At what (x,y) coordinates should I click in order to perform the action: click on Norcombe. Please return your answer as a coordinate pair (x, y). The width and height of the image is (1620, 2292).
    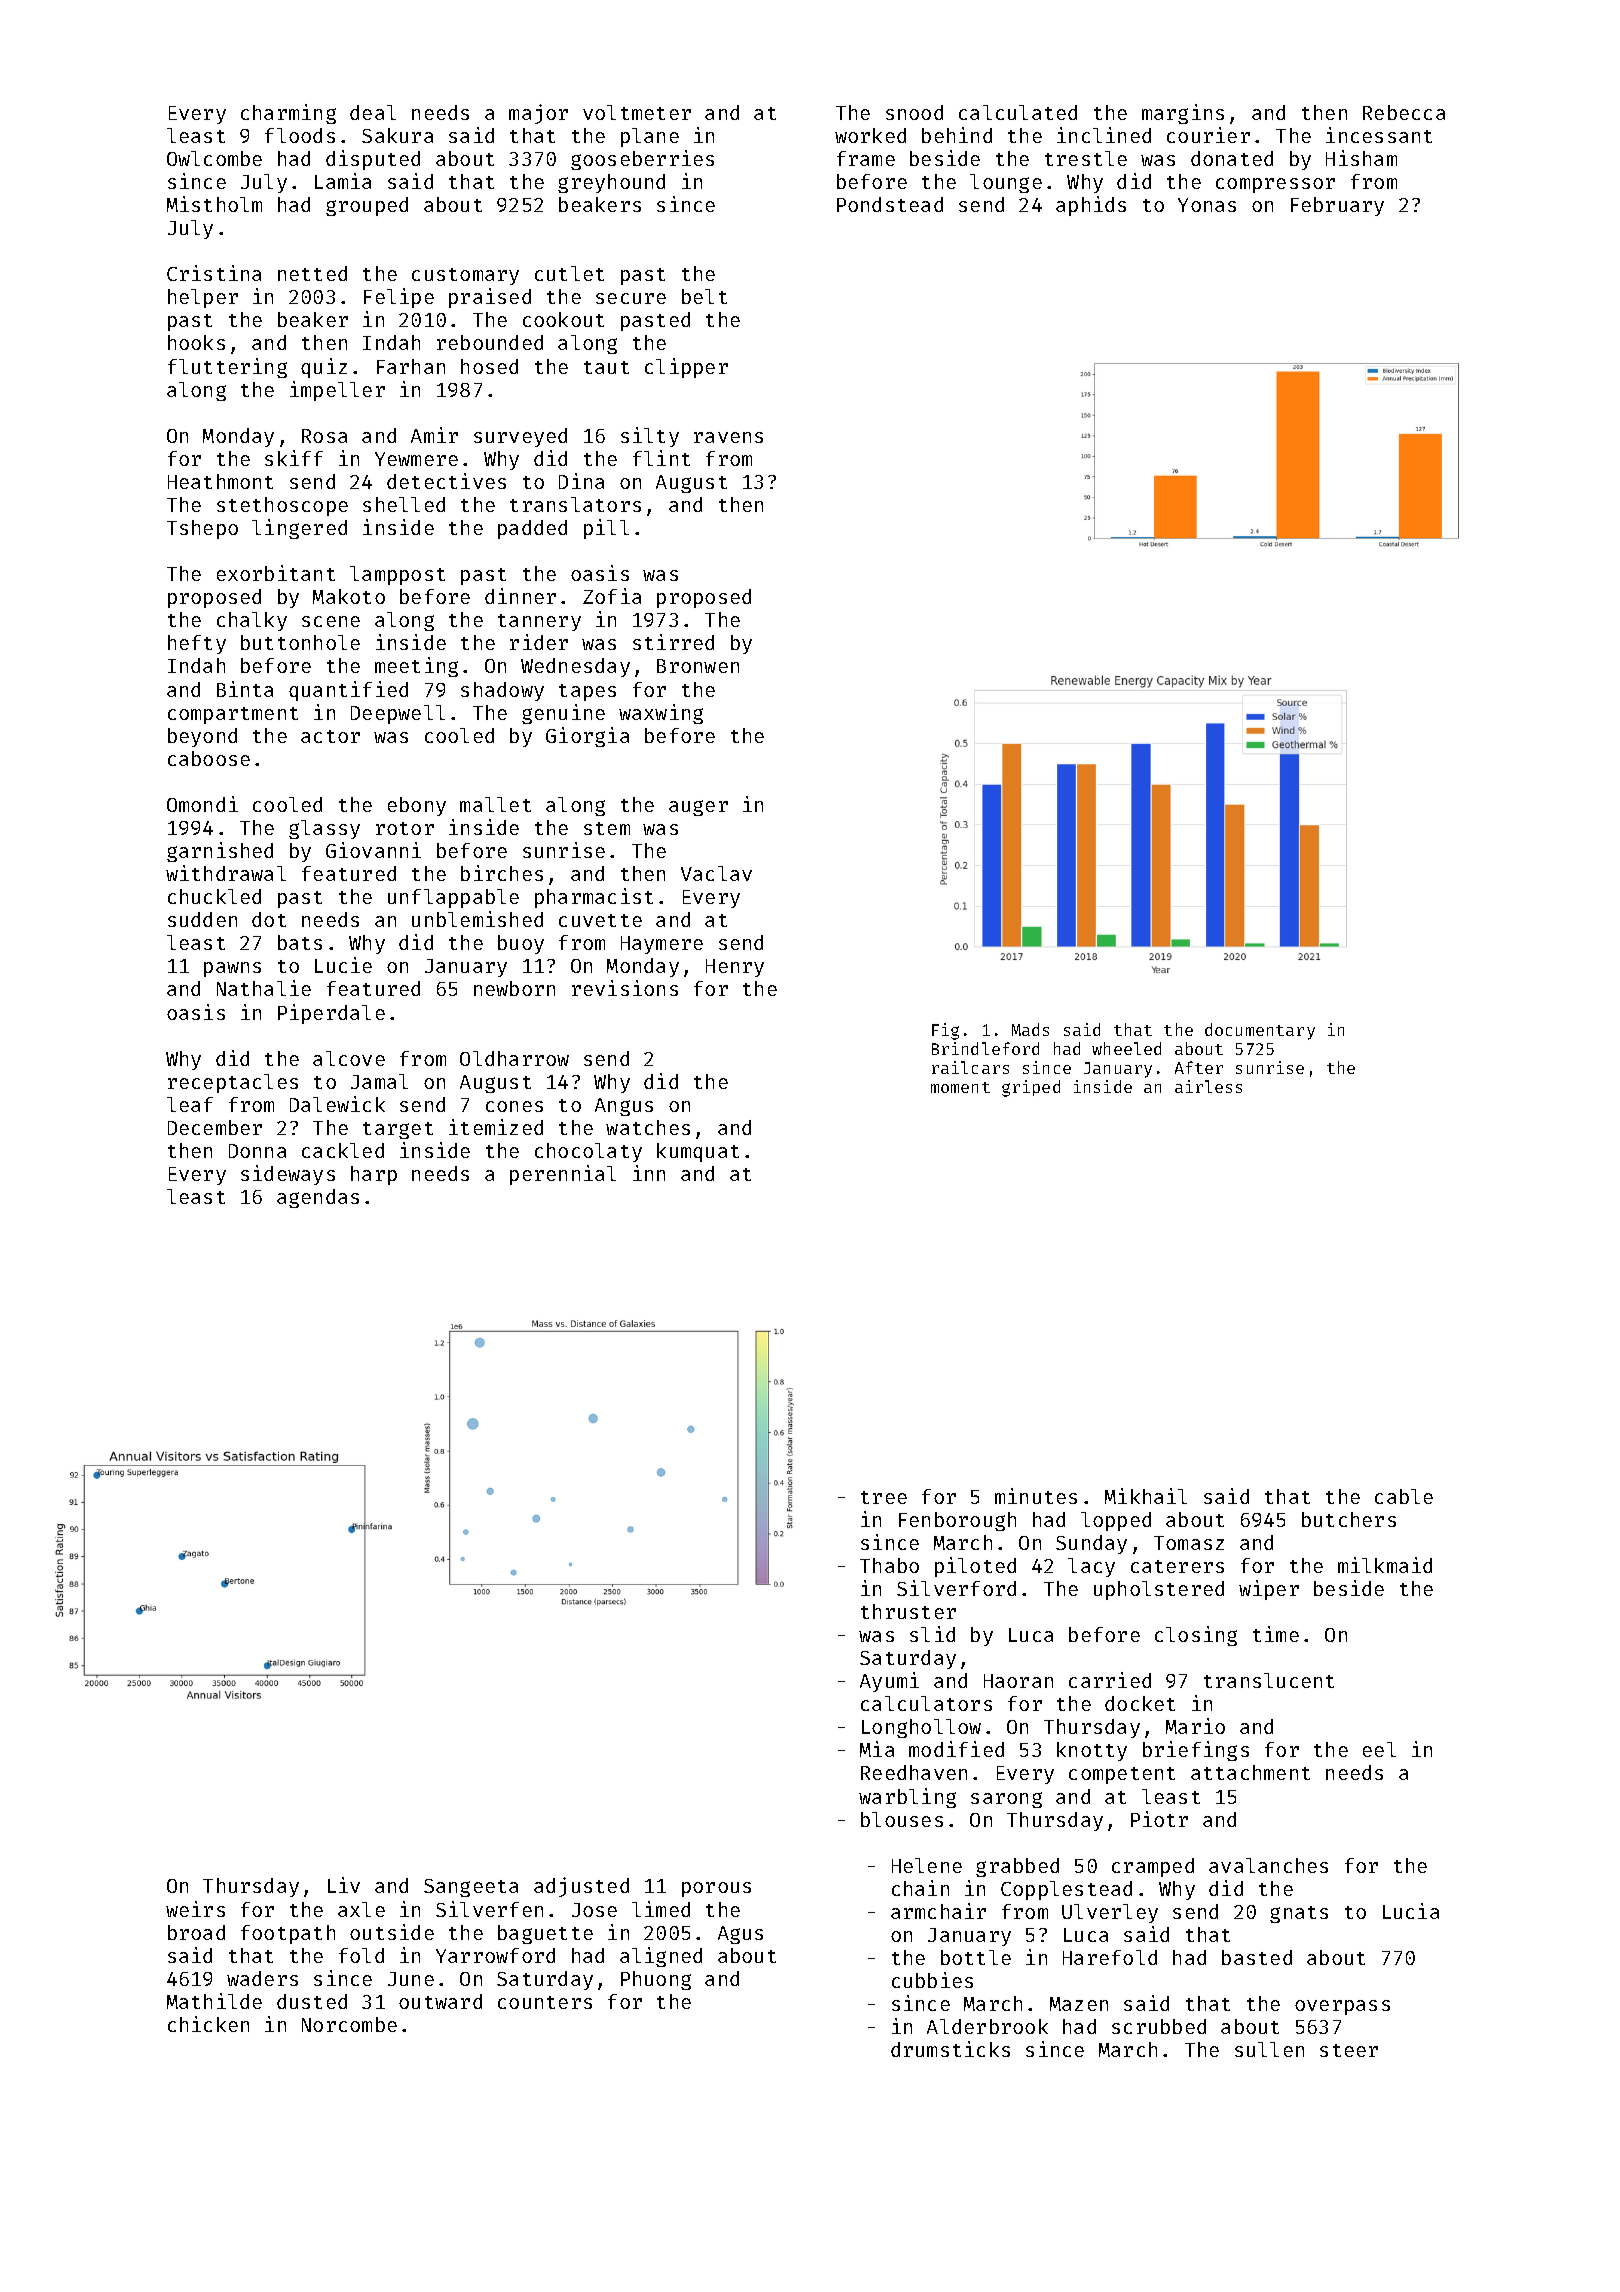
    Looking at the image, I should click on (349, 2024).
